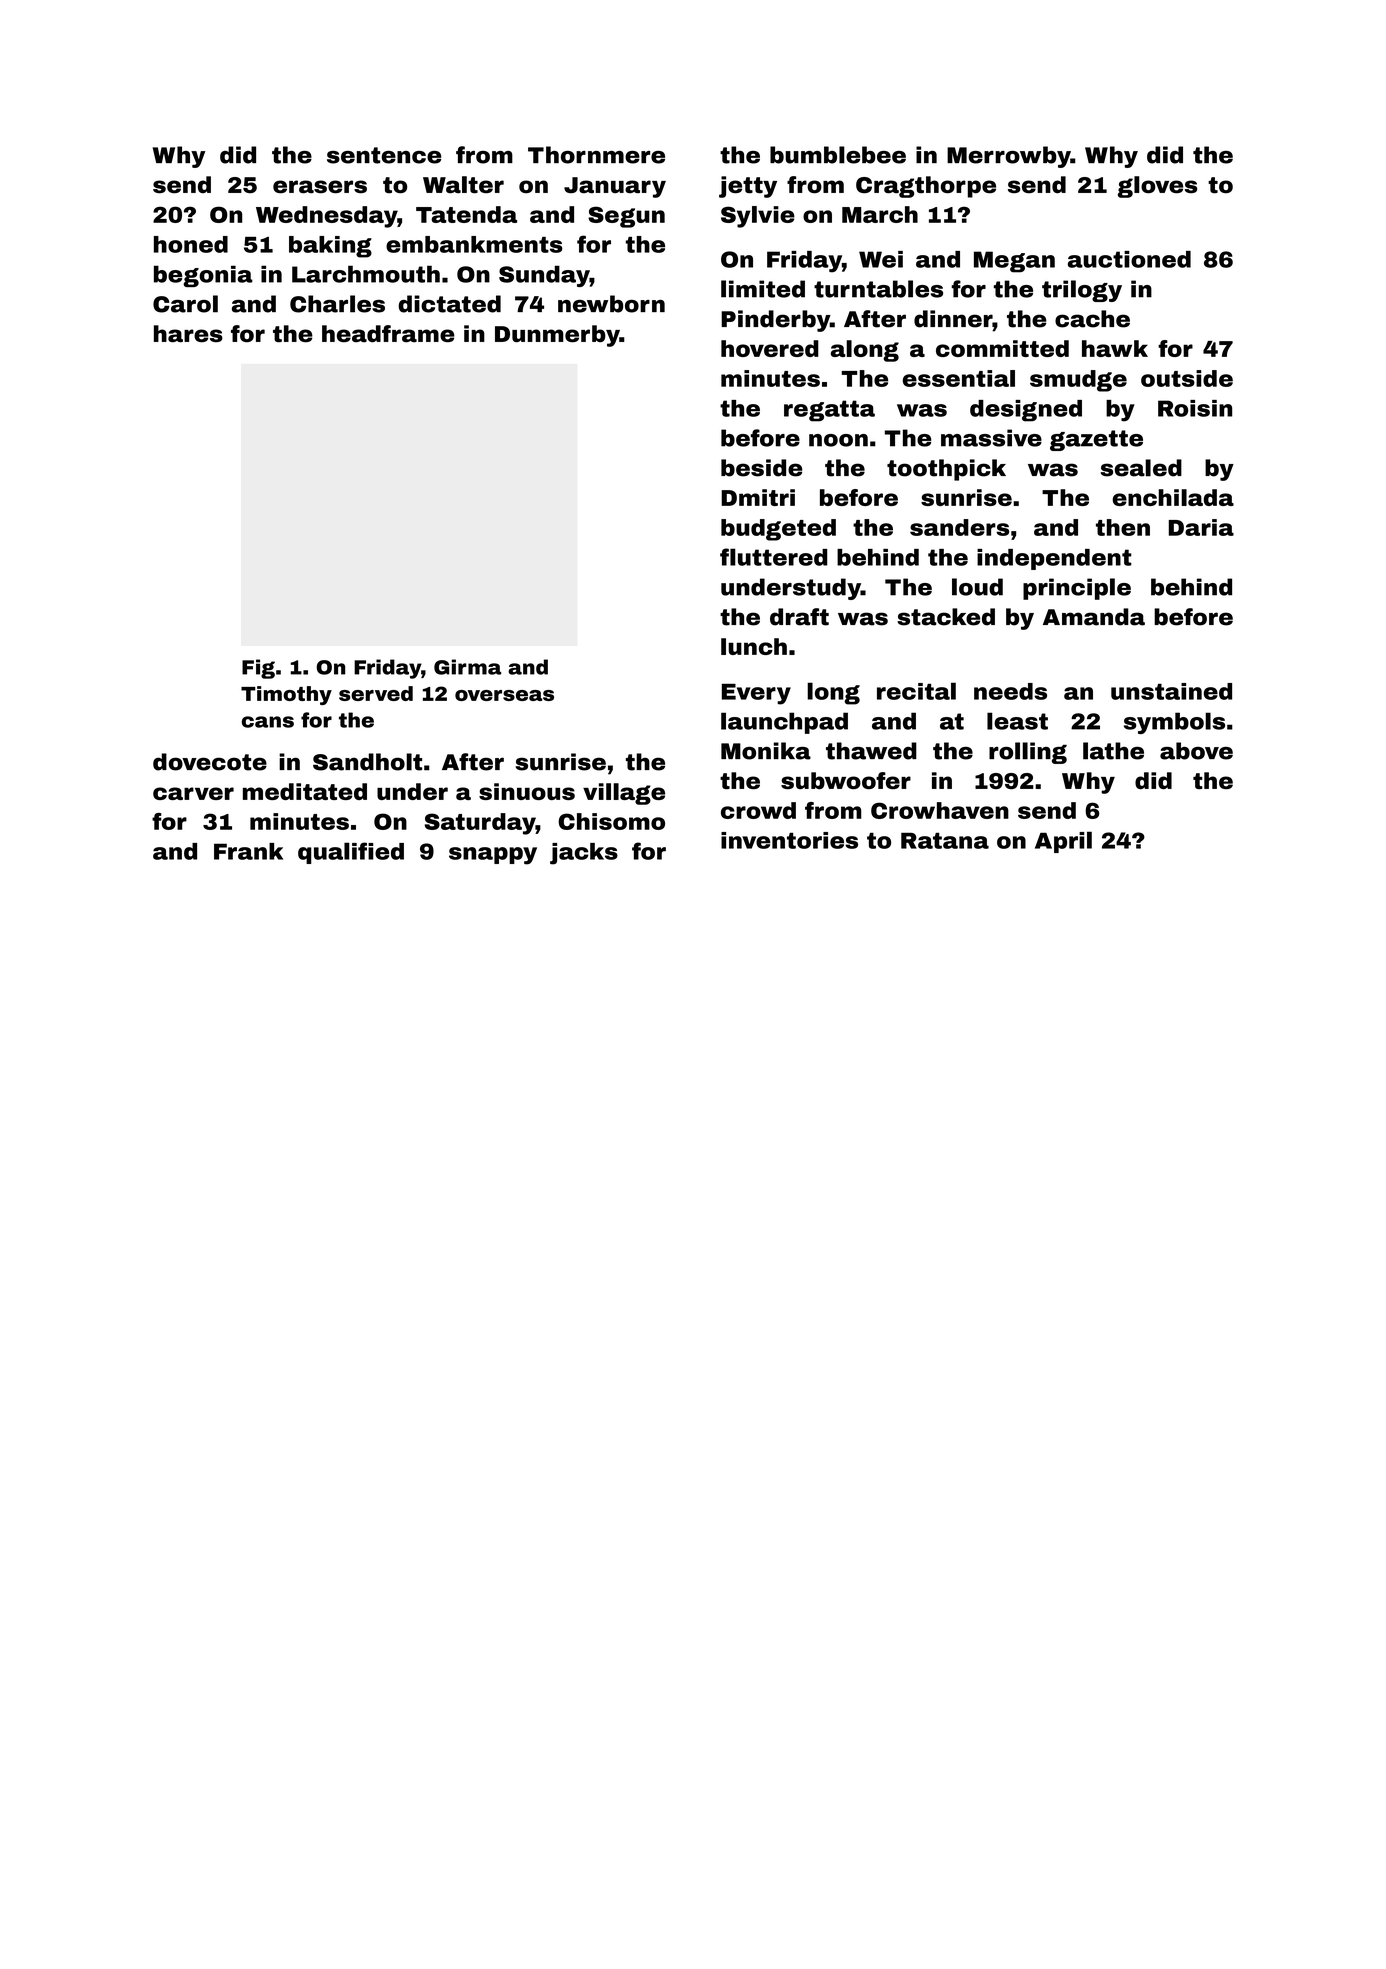  I want to click on fluttered, so click(773, 557).
